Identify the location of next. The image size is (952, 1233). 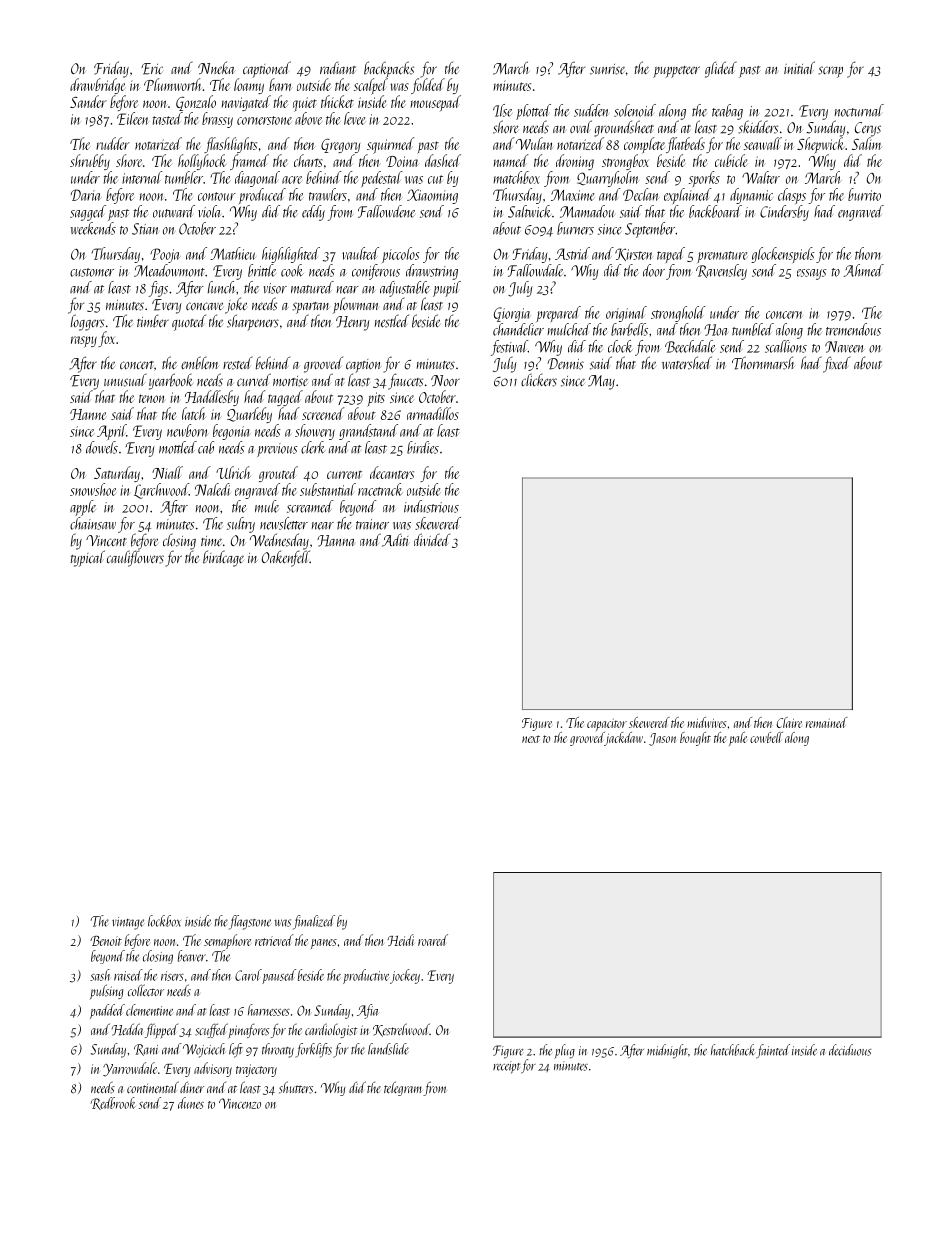
(531, 739).
